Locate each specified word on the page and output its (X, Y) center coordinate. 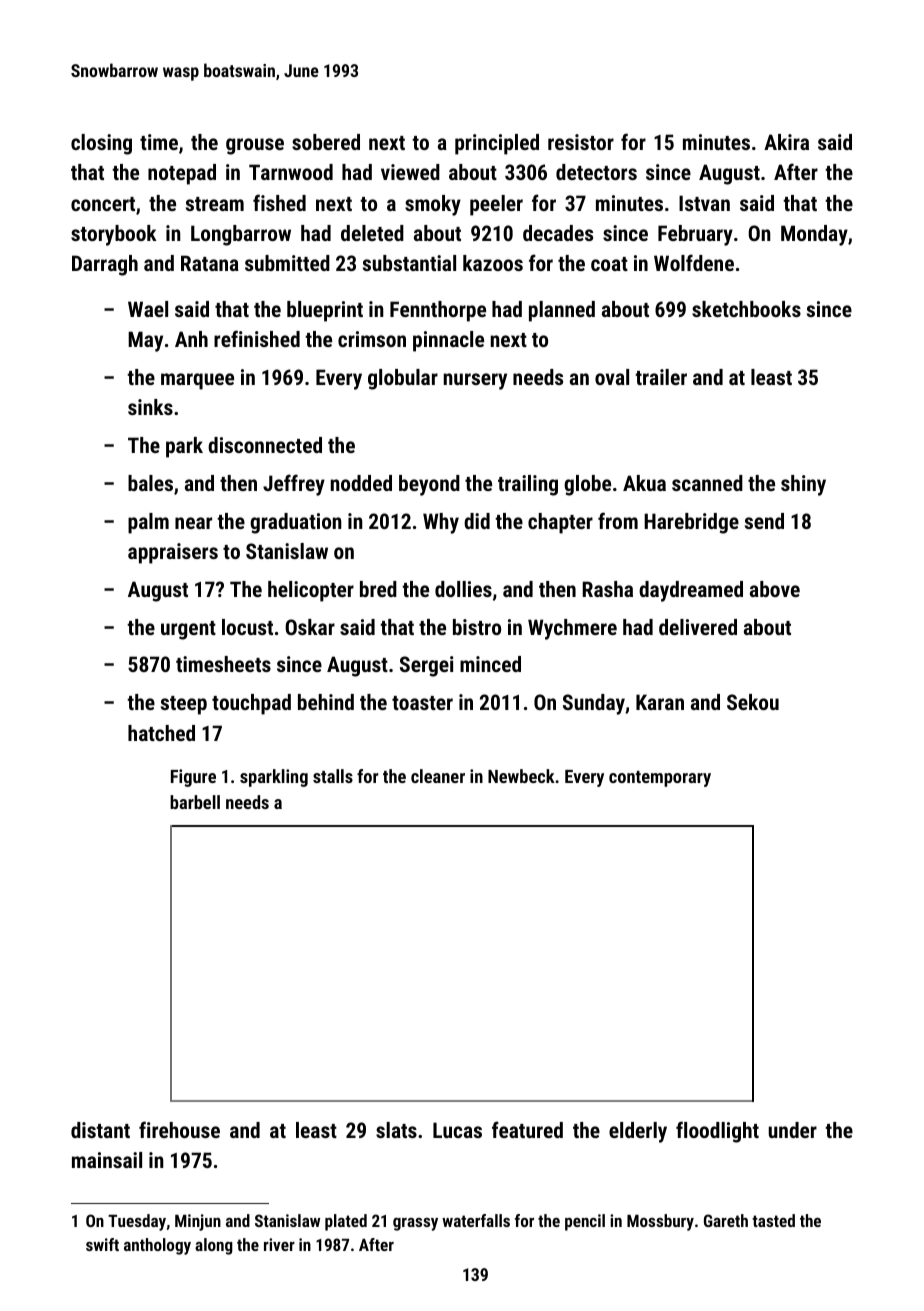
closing (101, 144)
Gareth (726, 1220)
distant (100, 1130)
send (764, 521)
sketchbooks (746, 309)
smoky (433, 205)
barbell (195, 802)
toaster (422, 703)
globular (403, 379)
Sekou (753, 702)
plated (346, 1222)
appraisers (173, 553)
